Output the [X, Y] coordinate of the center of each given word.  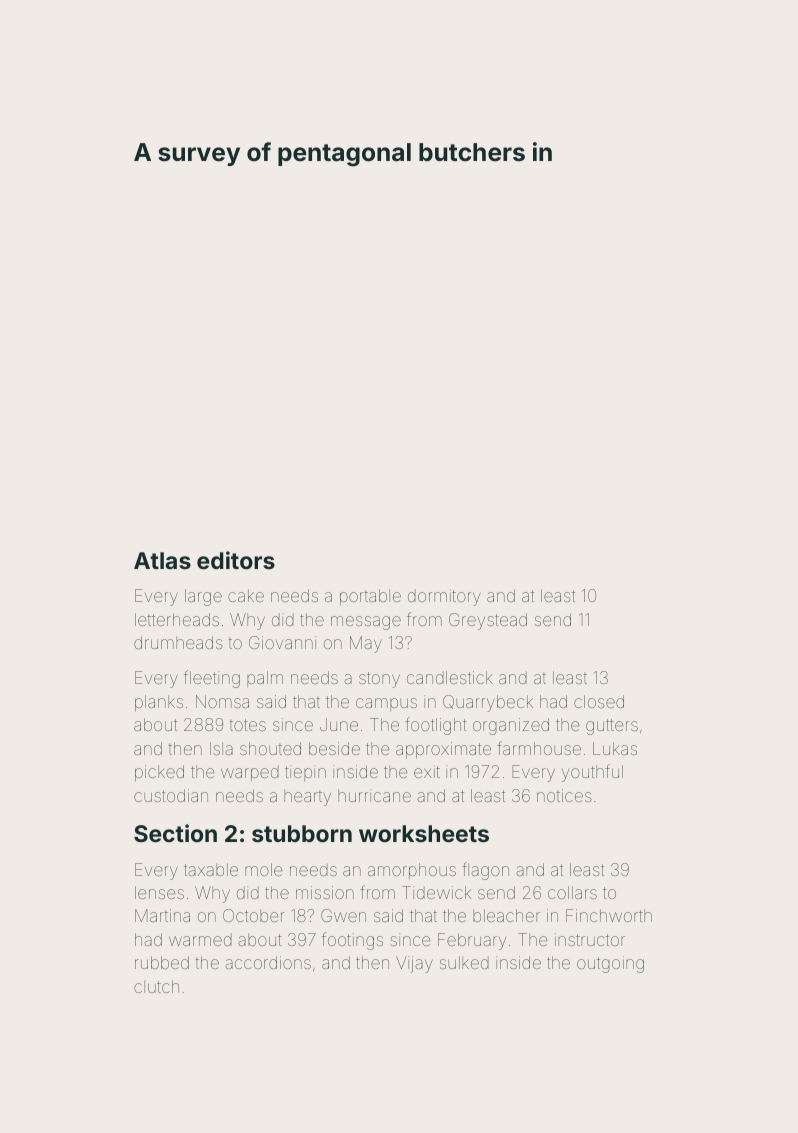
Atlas [162, 560]
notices [564, 795]
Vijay [414, 964]
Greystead [488, 621]
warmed [200, 940]
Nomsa [222, 701]
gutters [612, 727]
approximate [443, 750]
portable [370, 597]
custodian [171, 795]
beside [334, 748]
